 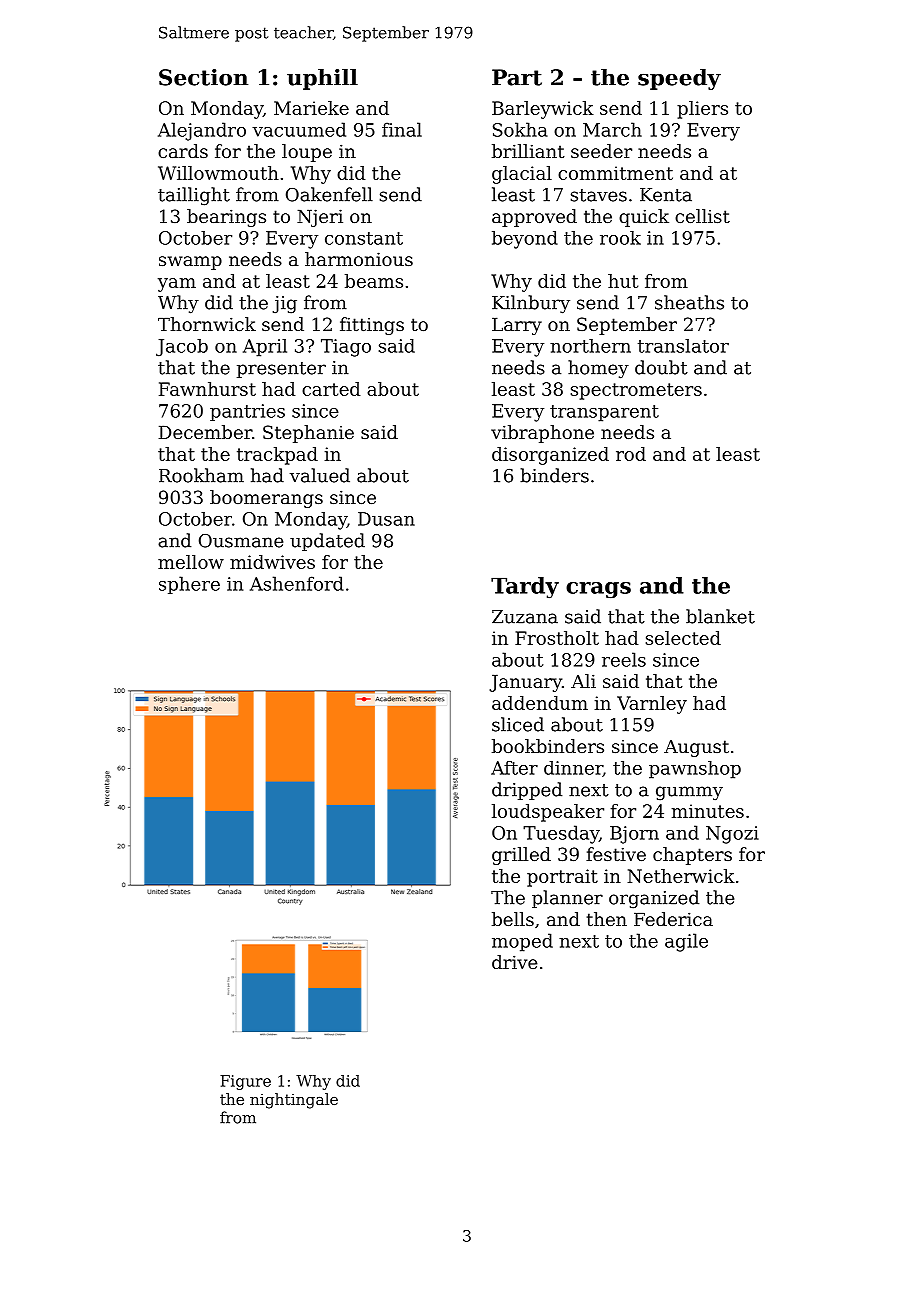 I want to click on brilliant, so click(x=528, y=151).
